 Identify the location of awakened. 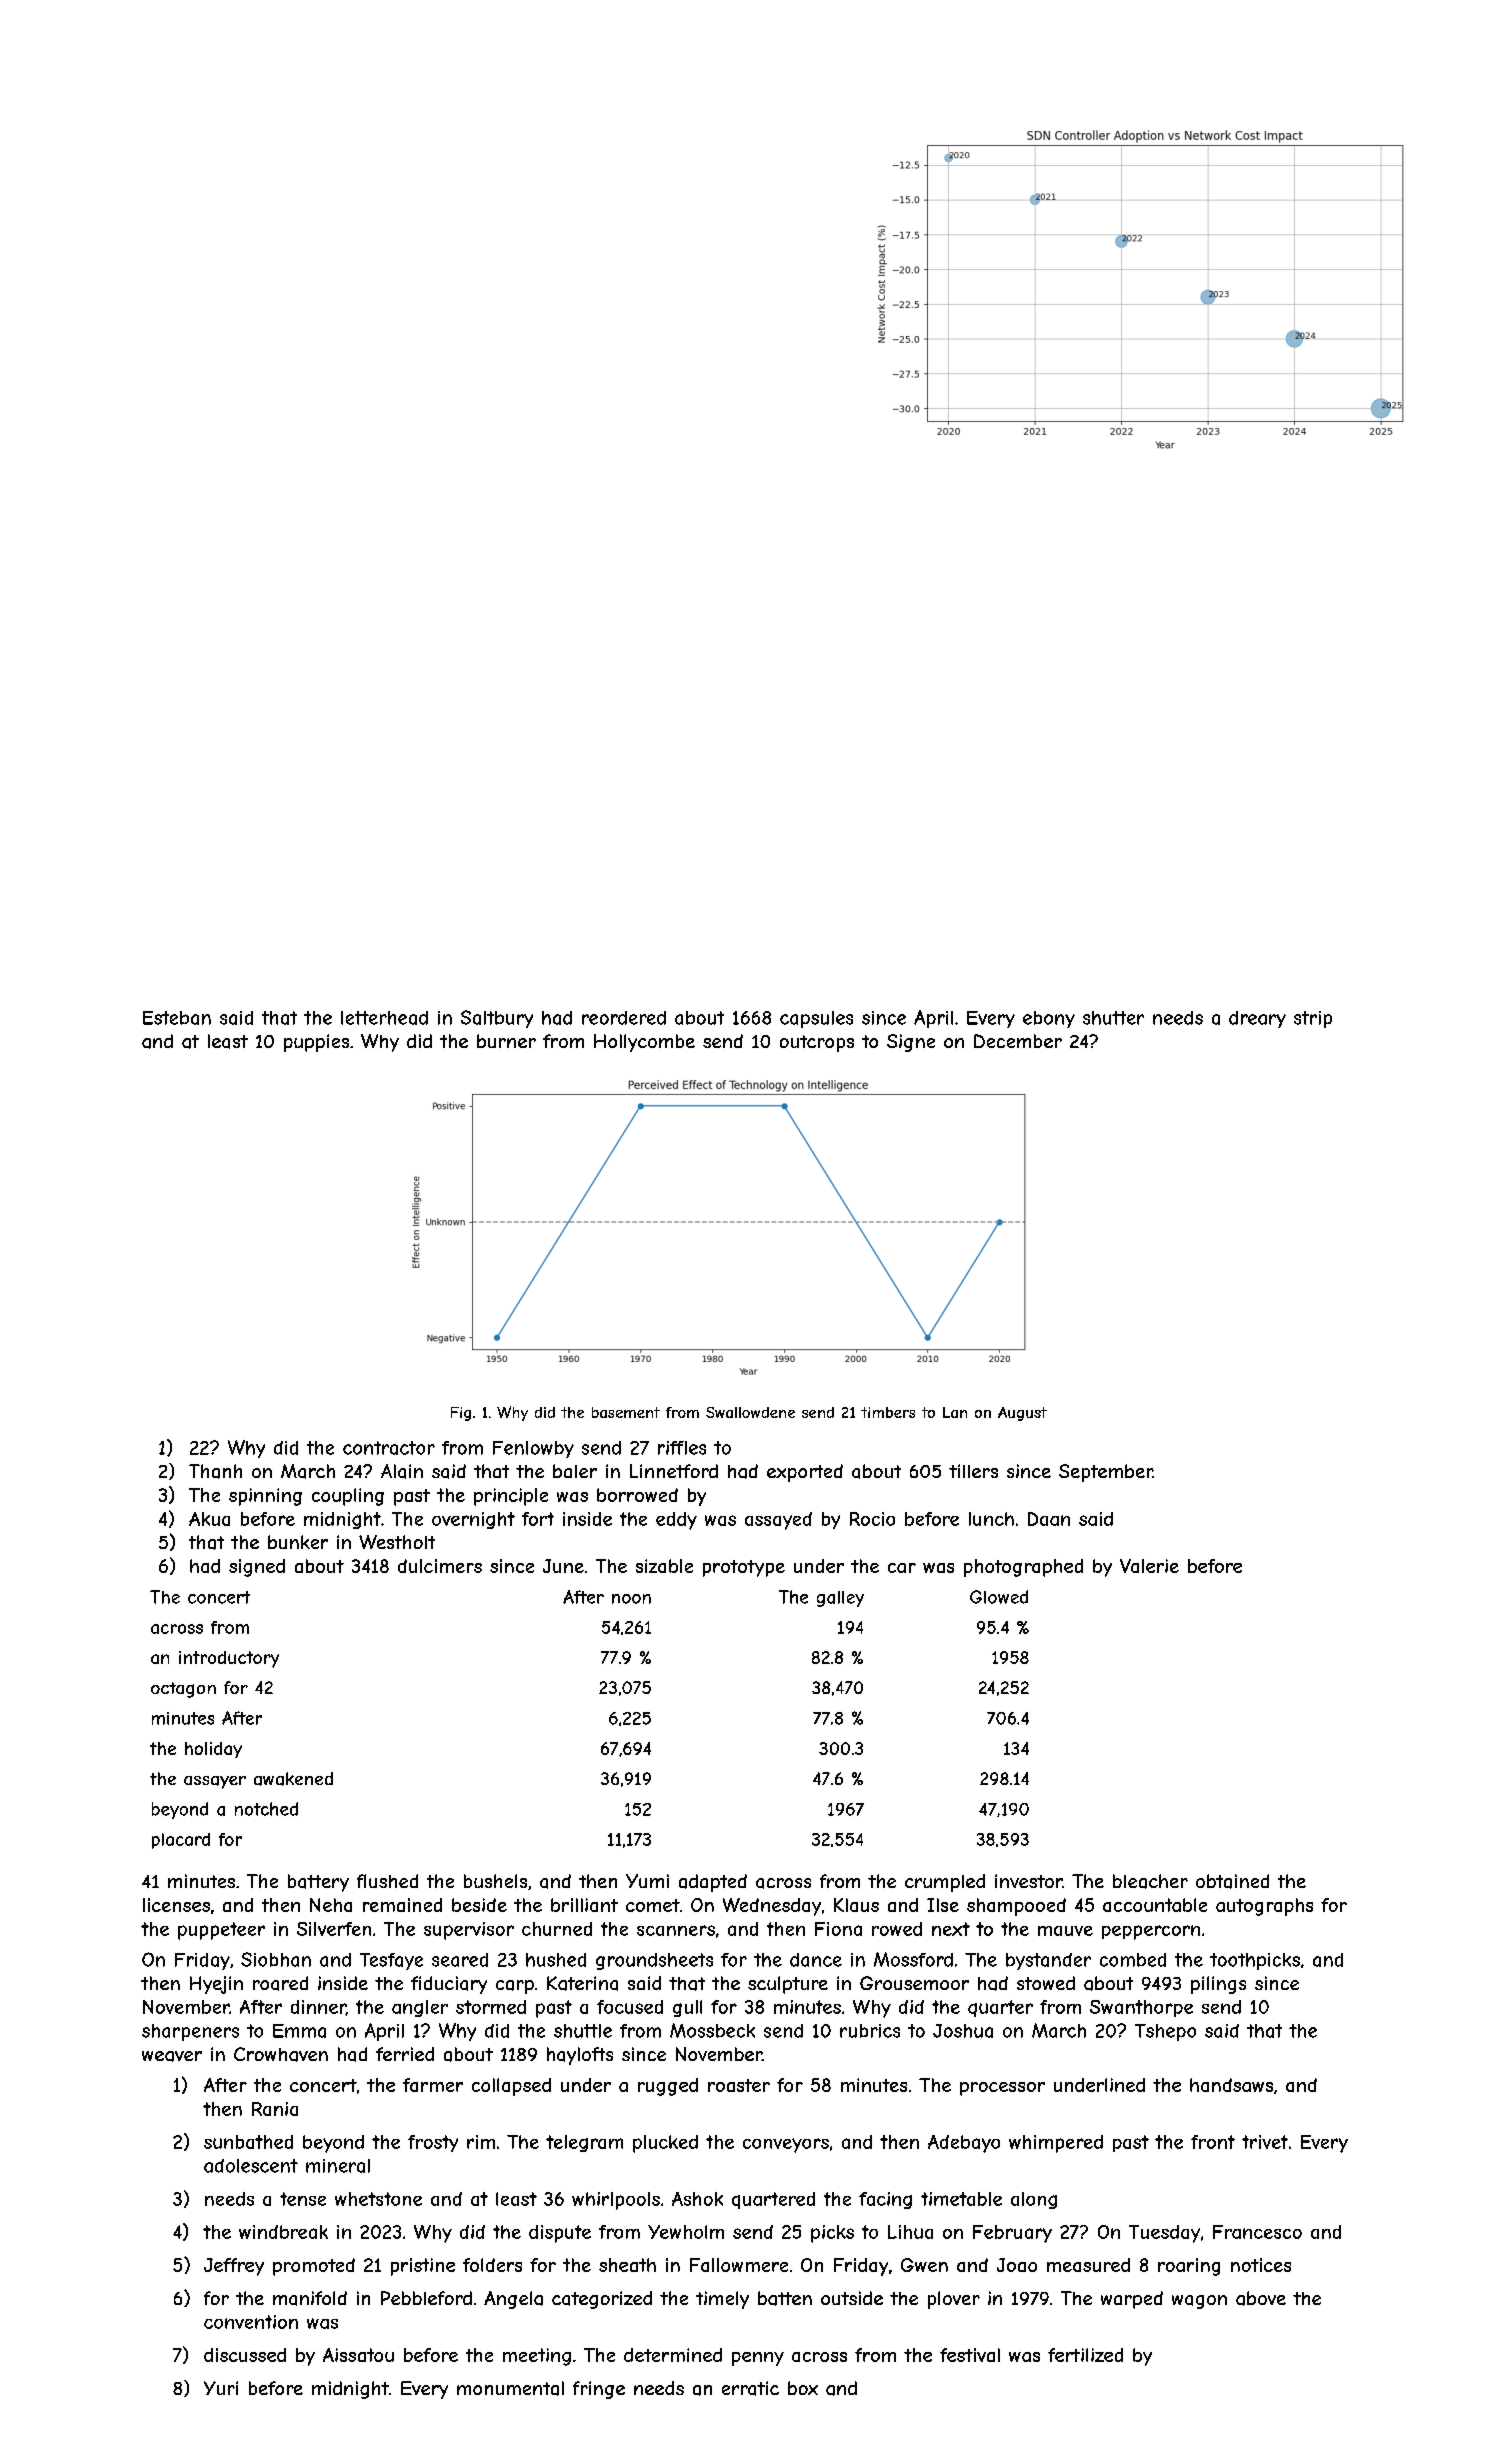
(293, 1779).
